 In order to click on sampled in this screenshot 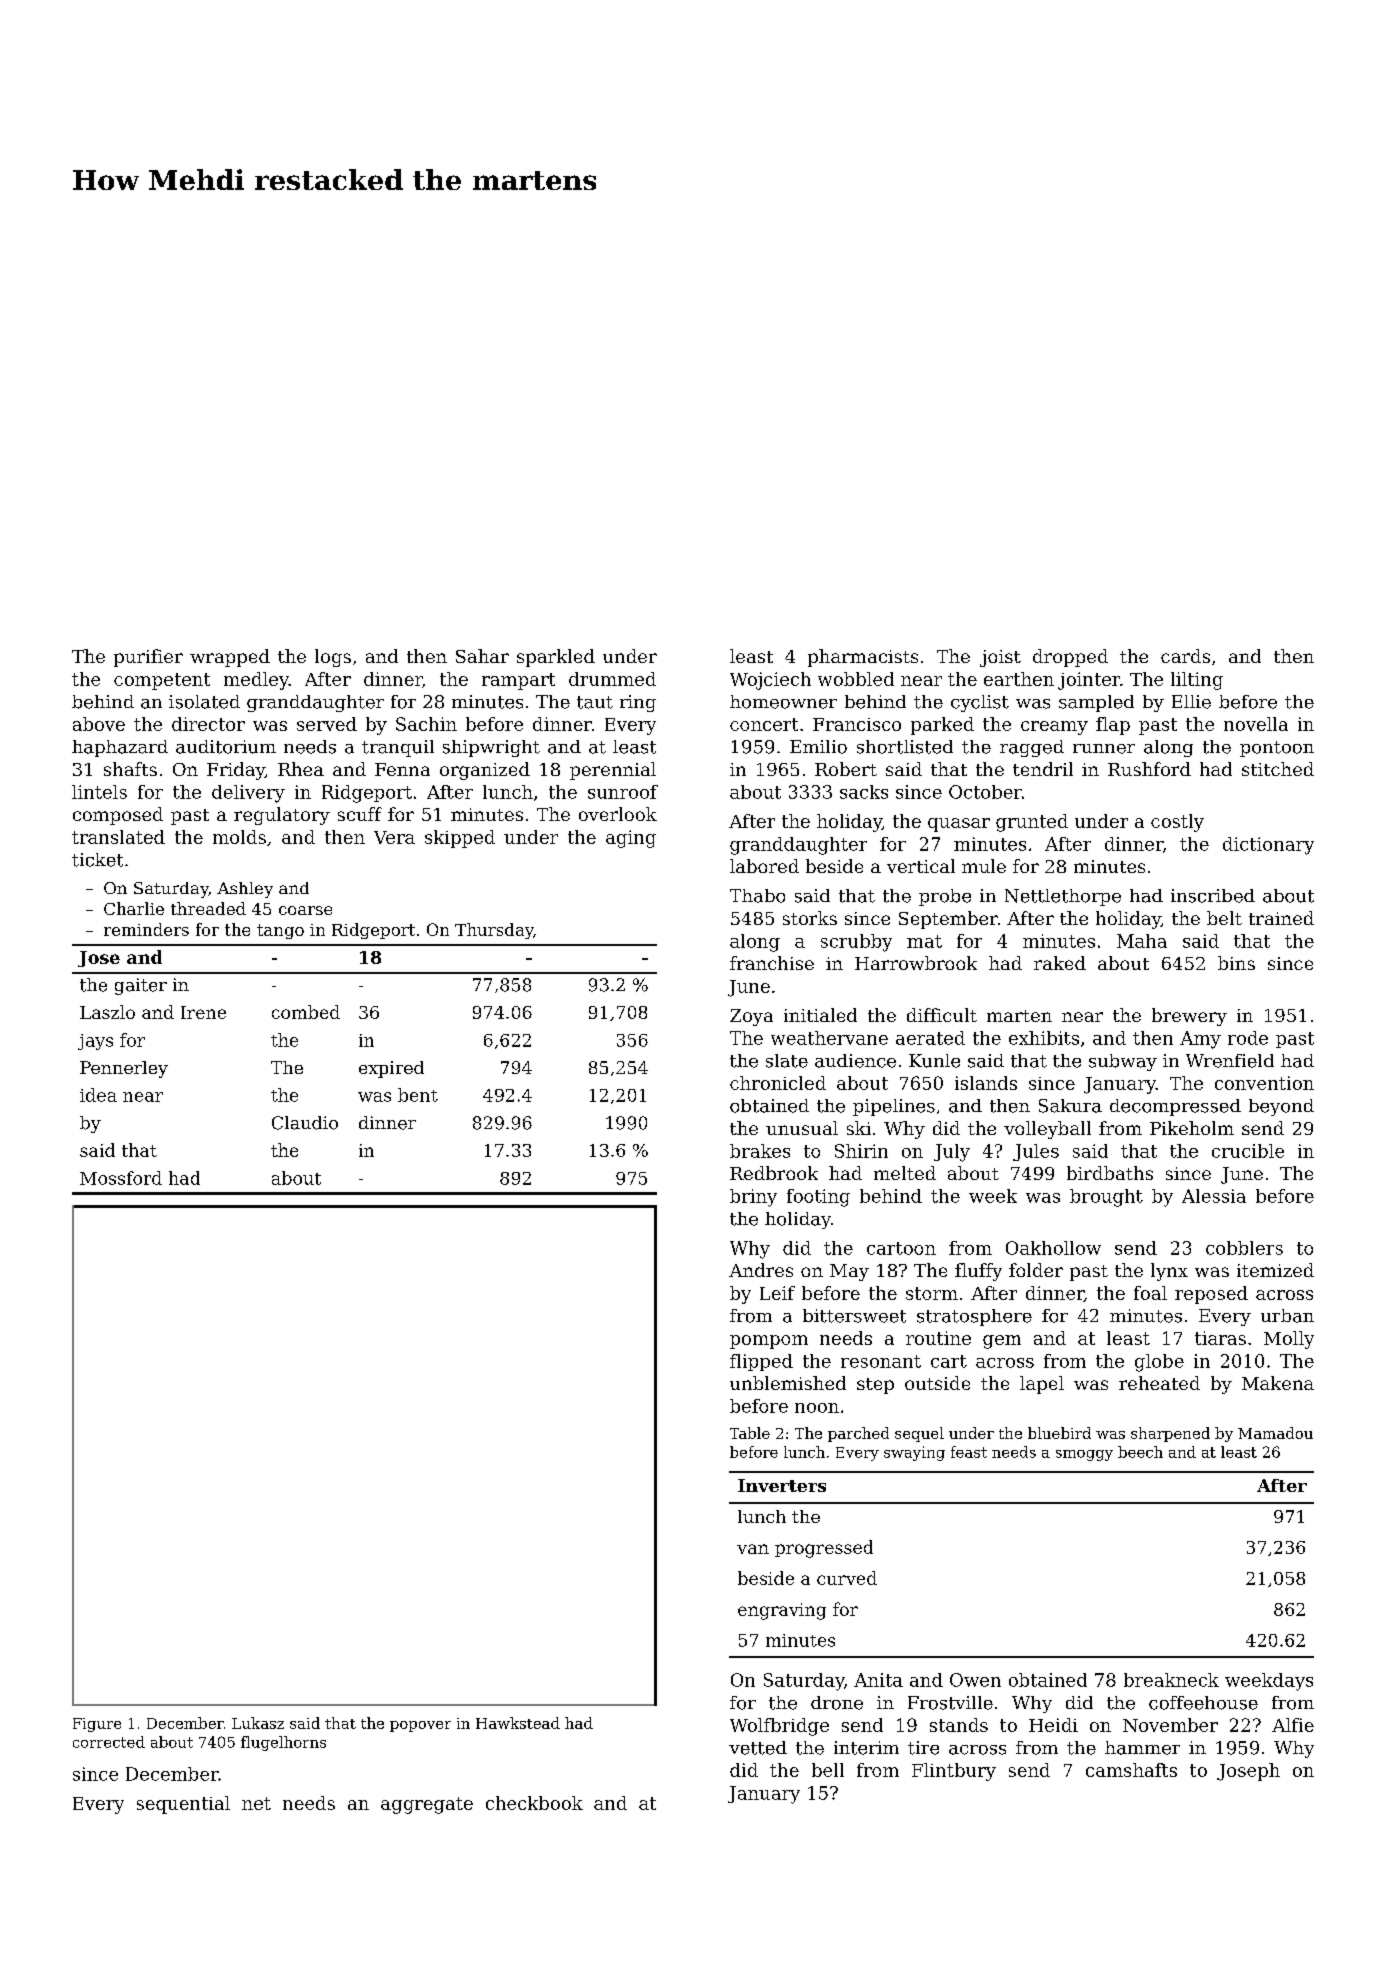, I will do `click(1096, 703)`.
